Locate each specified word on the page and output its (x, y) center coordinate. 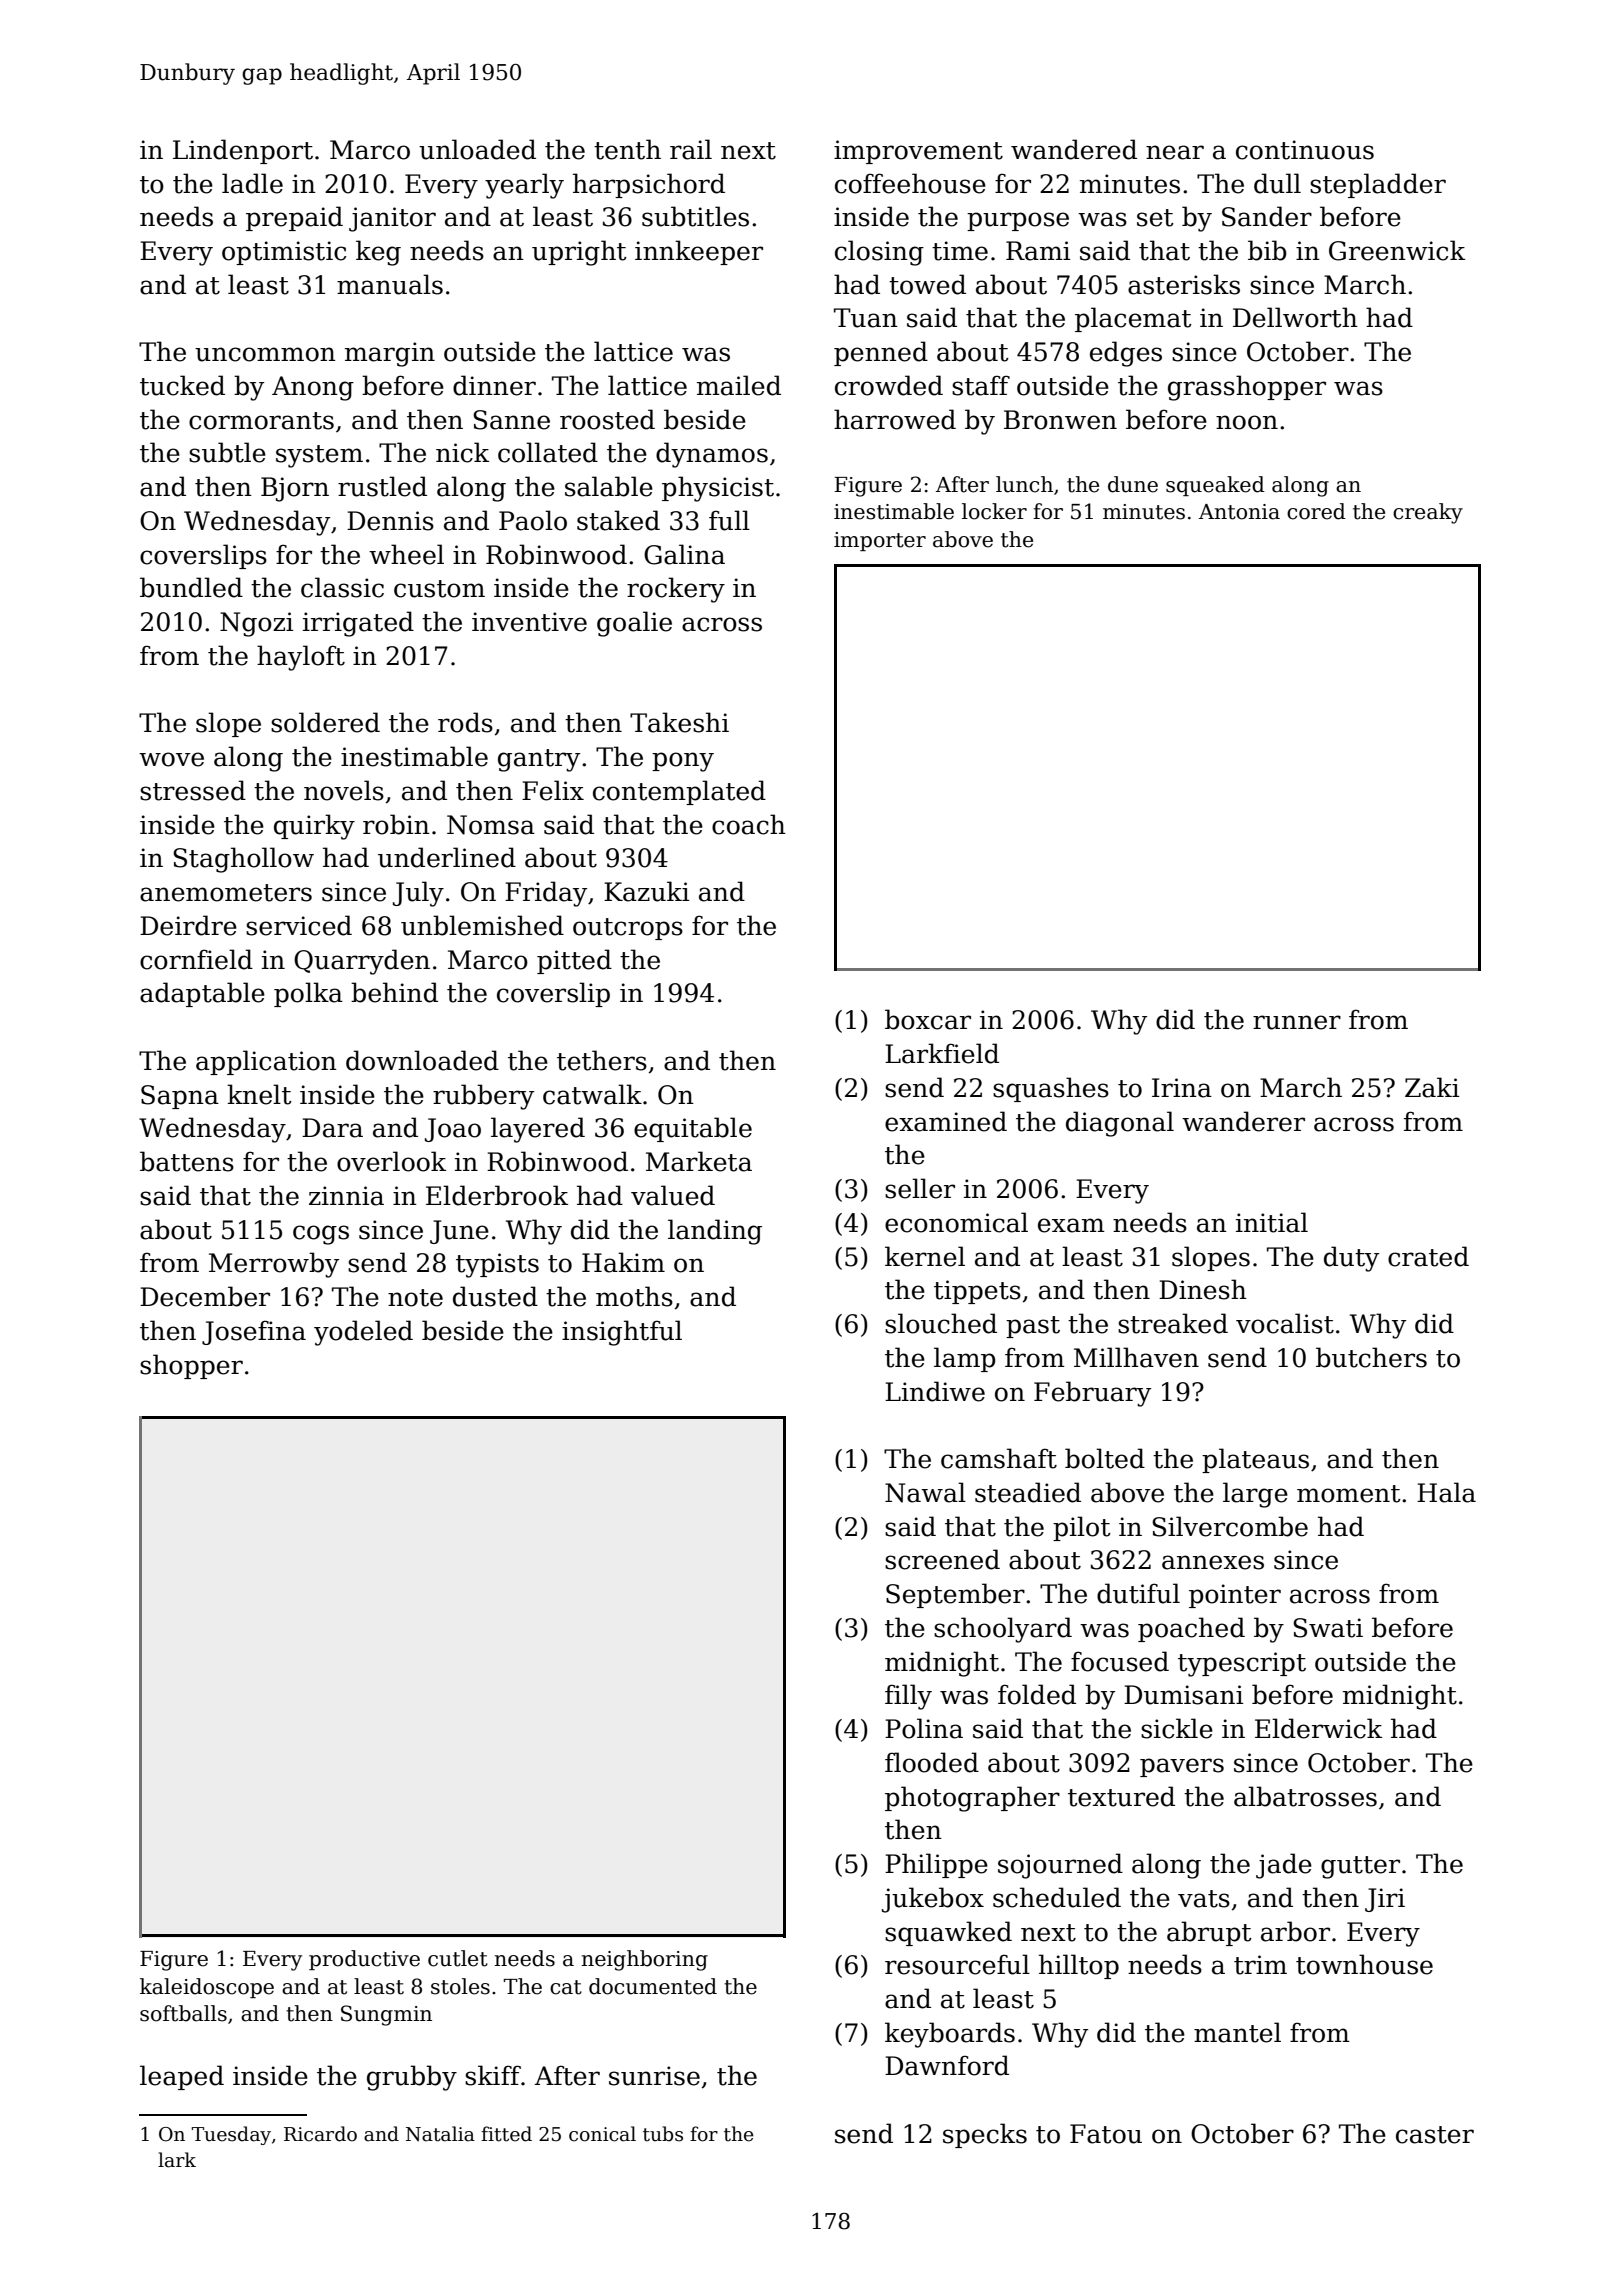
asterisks (1184, 284)
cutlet (458, 1958)
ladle (252, 183)
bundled (191, 587)
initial (1272, 1222)
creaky (1428, 513)
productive (364, 1960)
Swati (1328, 1628)
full (729, 520)
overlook (391, 1161)
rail (691, 149)
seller (920, 1188)
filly (908, 1697)
